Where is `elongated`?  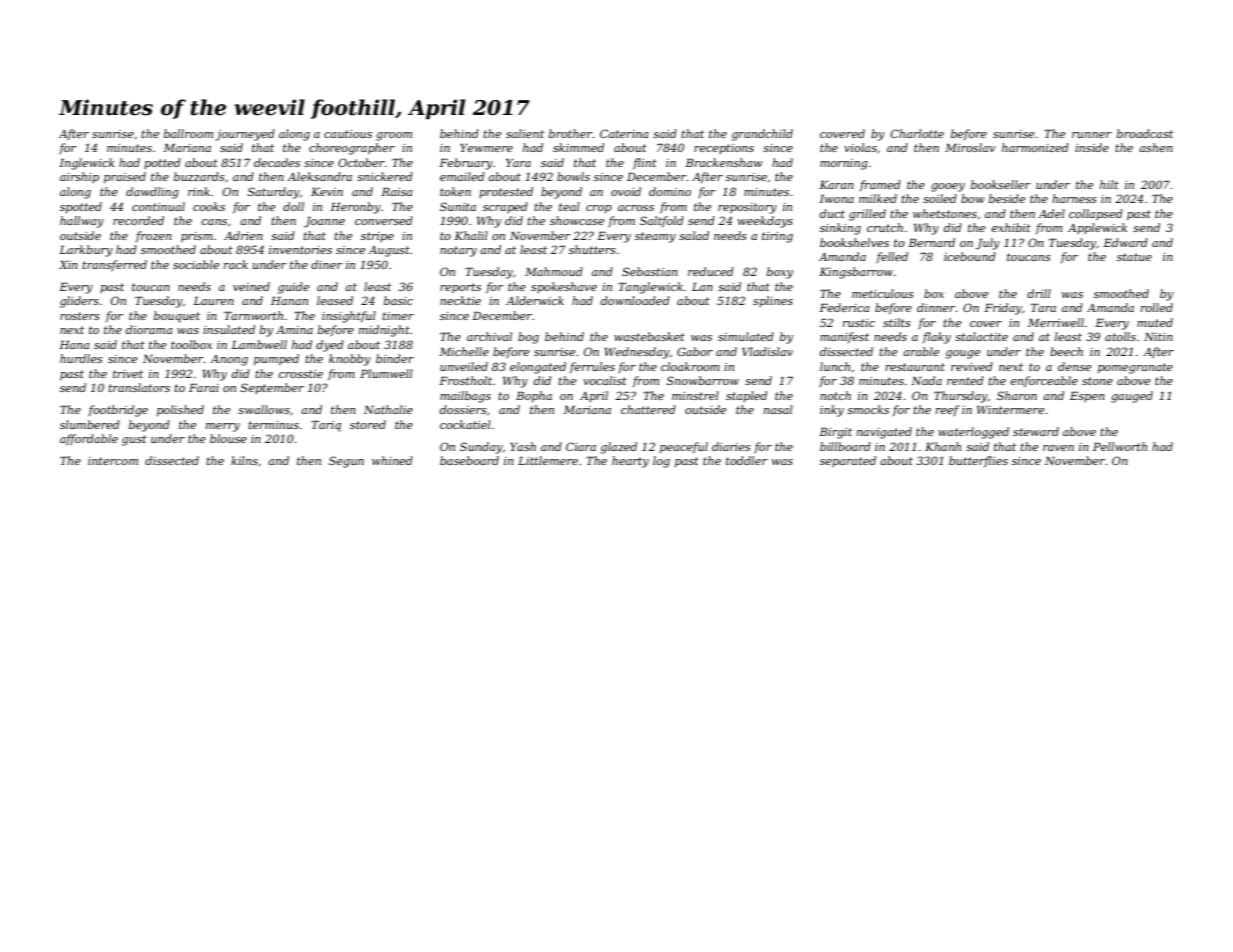 elongated is located at coordinates (538, 368).
